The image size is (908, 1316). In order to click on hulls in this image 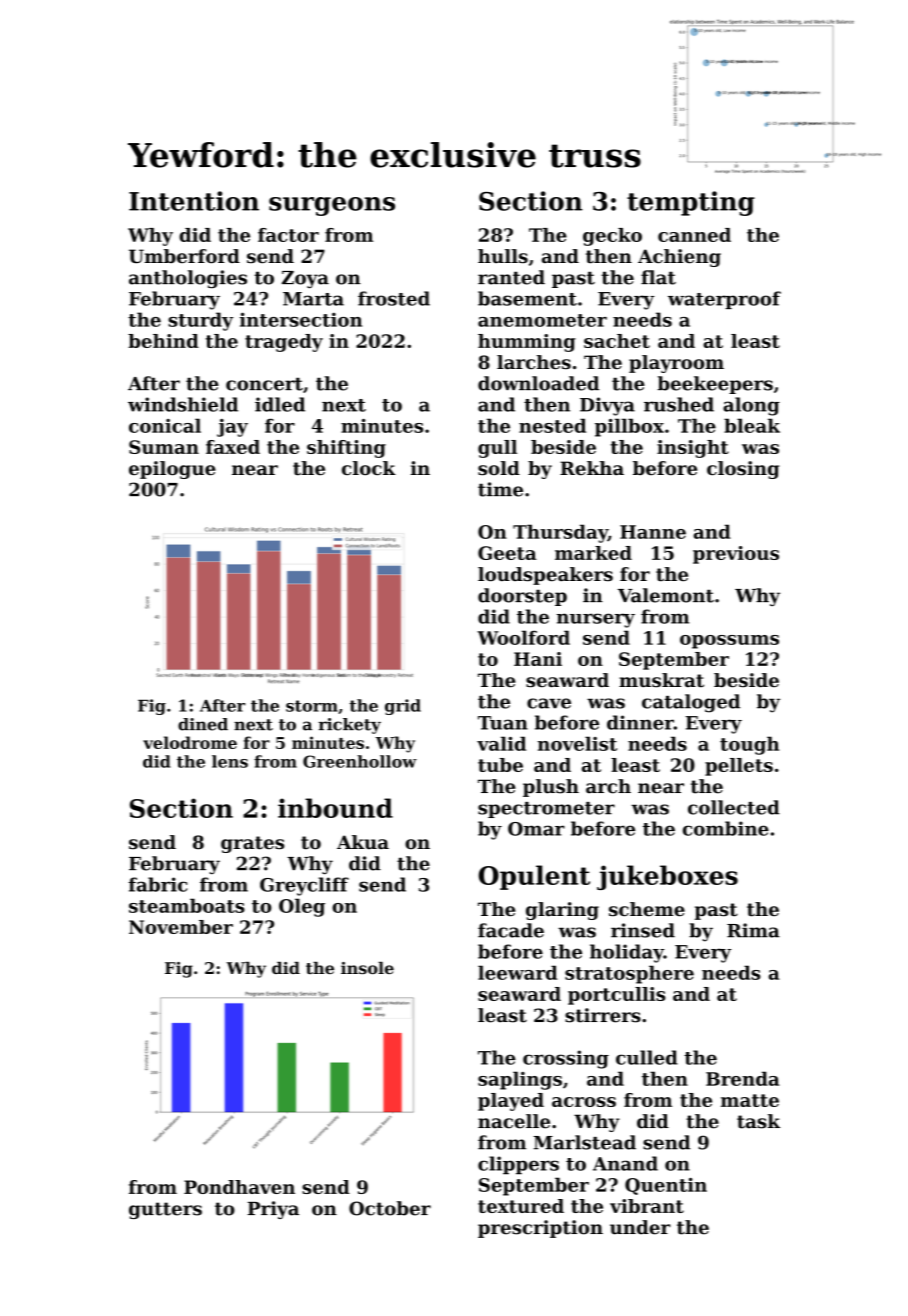, I will do `click(503, 256)`.
